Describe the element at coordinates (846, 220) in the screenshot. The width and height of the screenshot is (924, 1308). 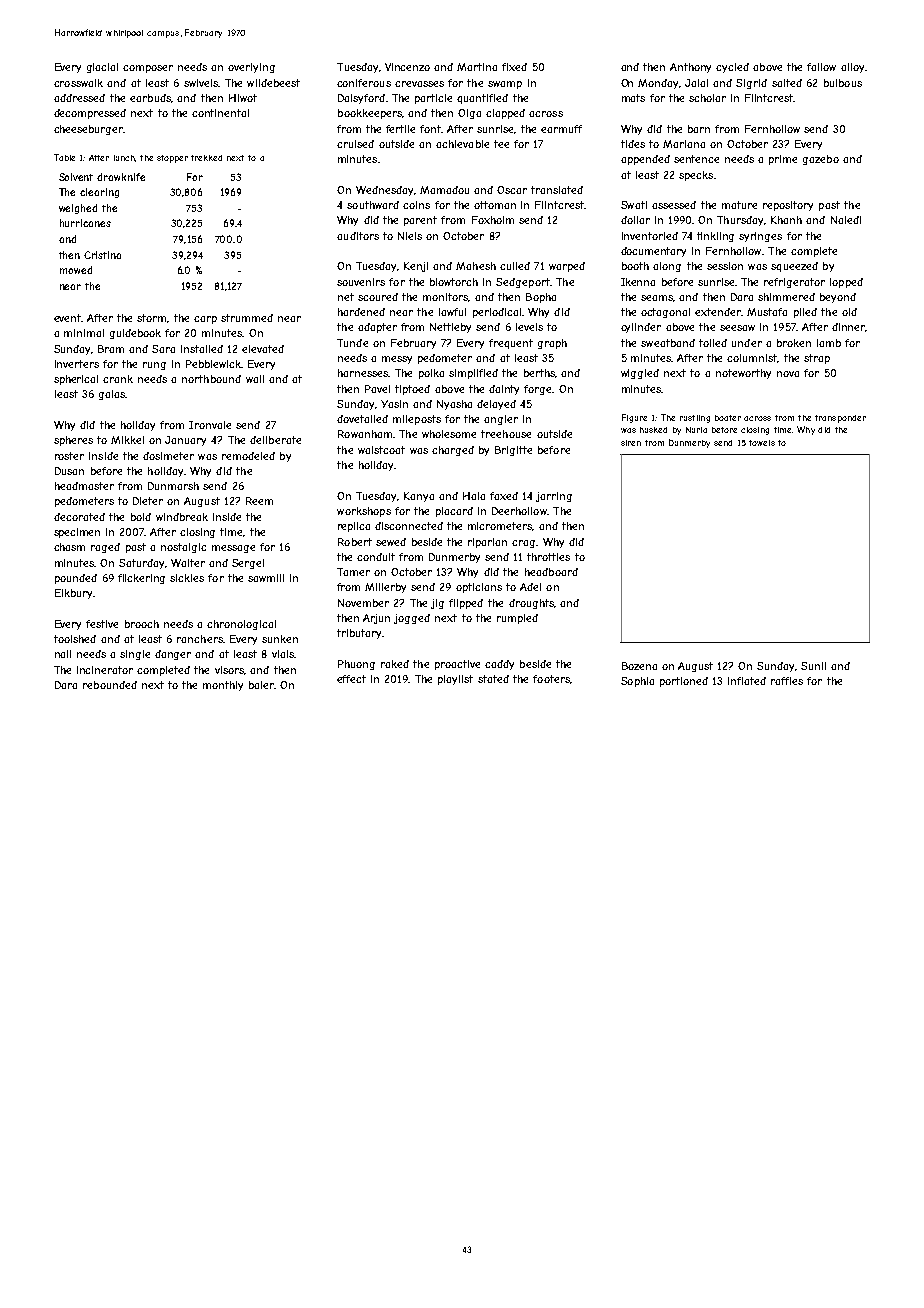
I see `Naledi` at that location.
